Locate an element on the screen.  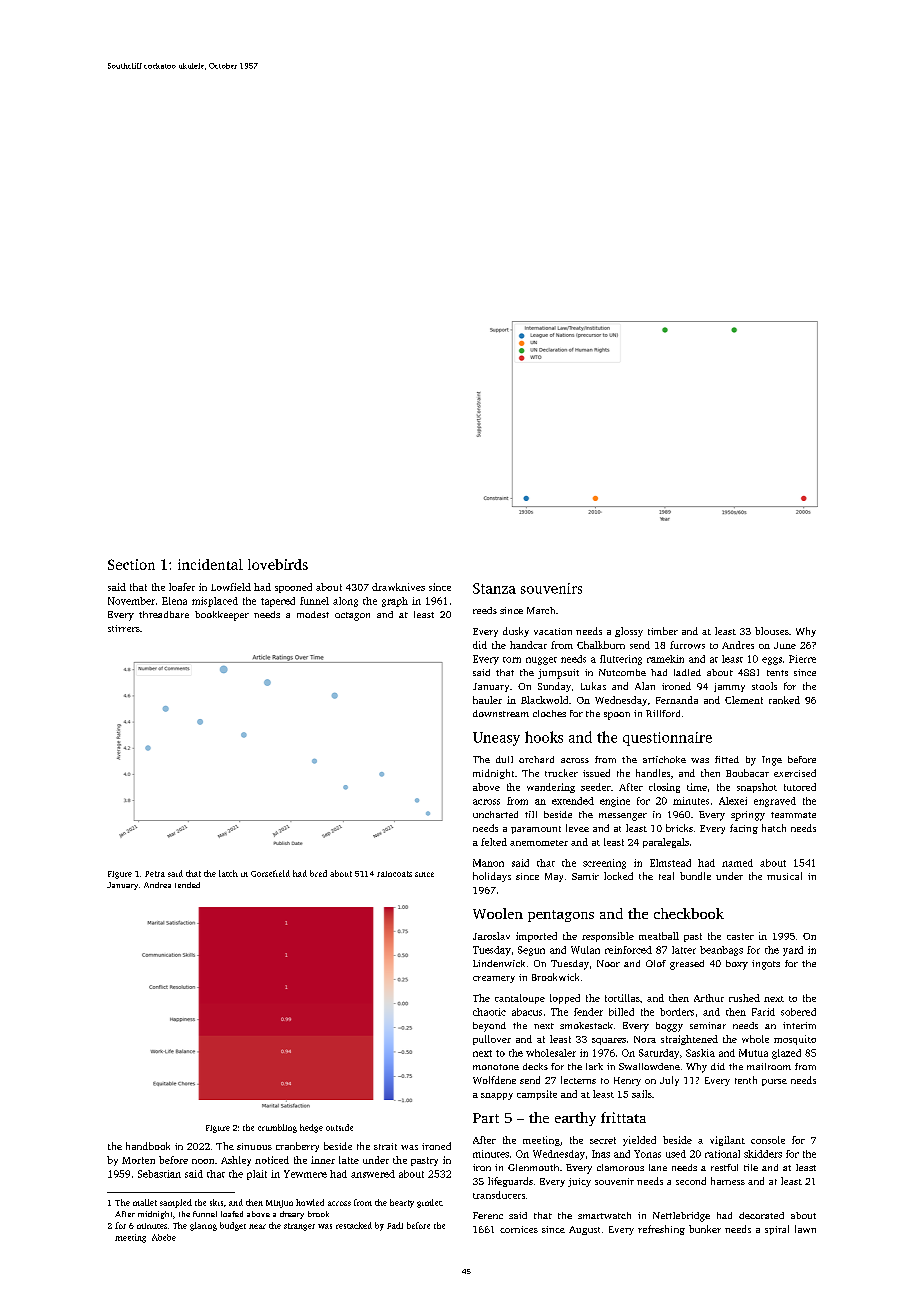
lark is located at coordinates (594, 1066).
